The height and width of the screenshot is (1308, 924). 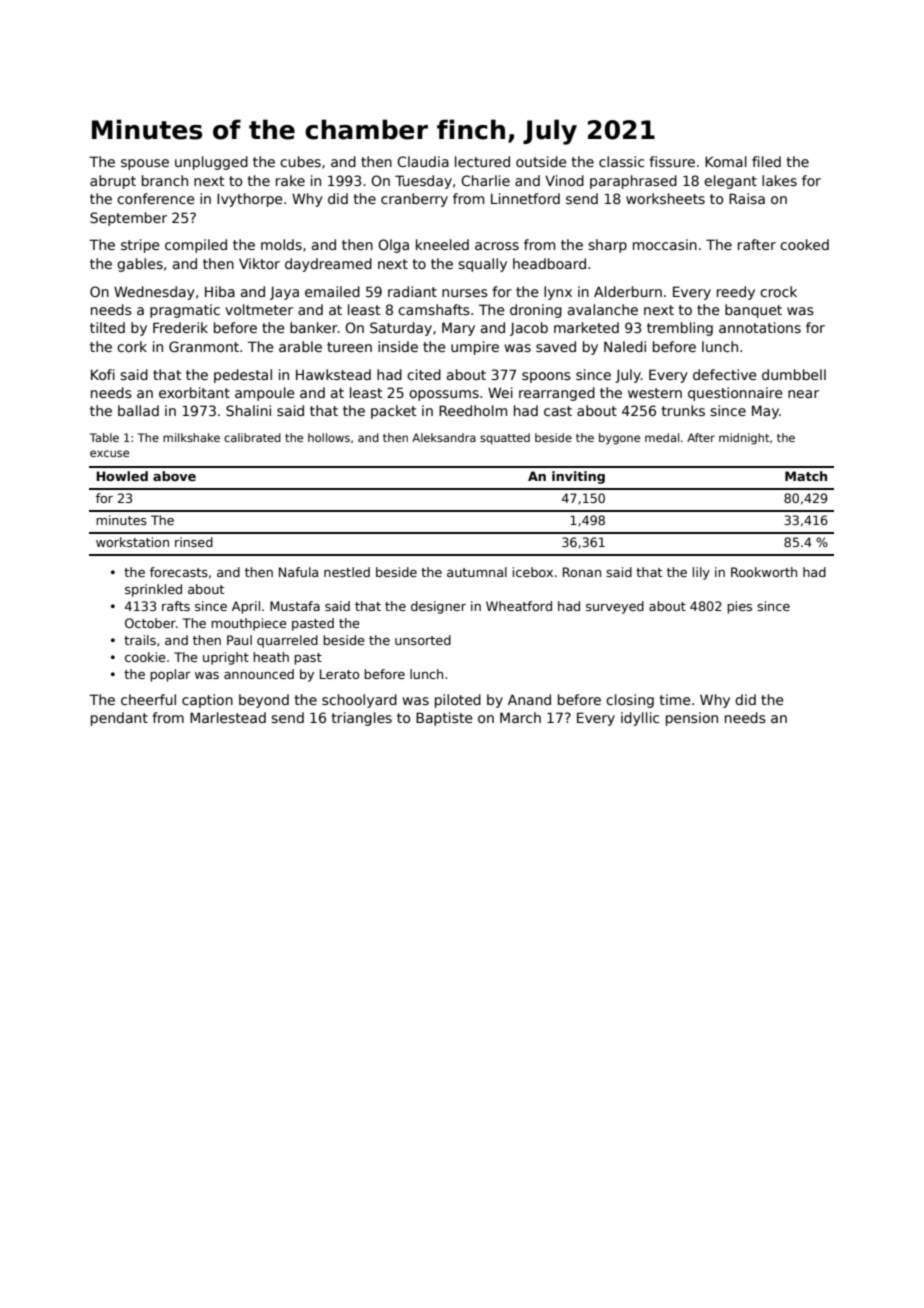 What do you see at coordinates (477, 572) in the screenshot?
I see `autumnal` at bounding box center [477, 572].
